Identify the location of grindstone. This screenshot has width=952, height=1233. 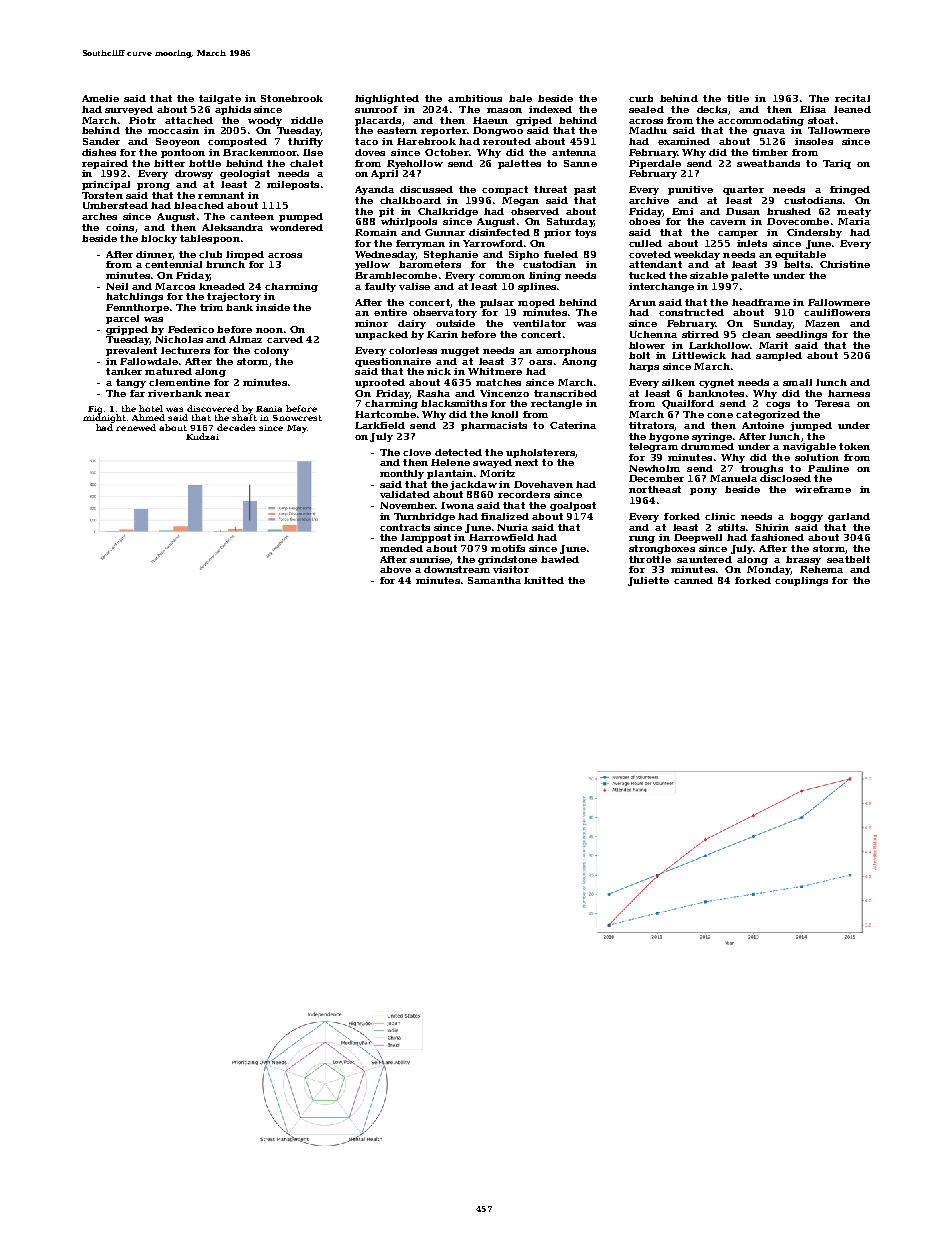
(507, 560).
